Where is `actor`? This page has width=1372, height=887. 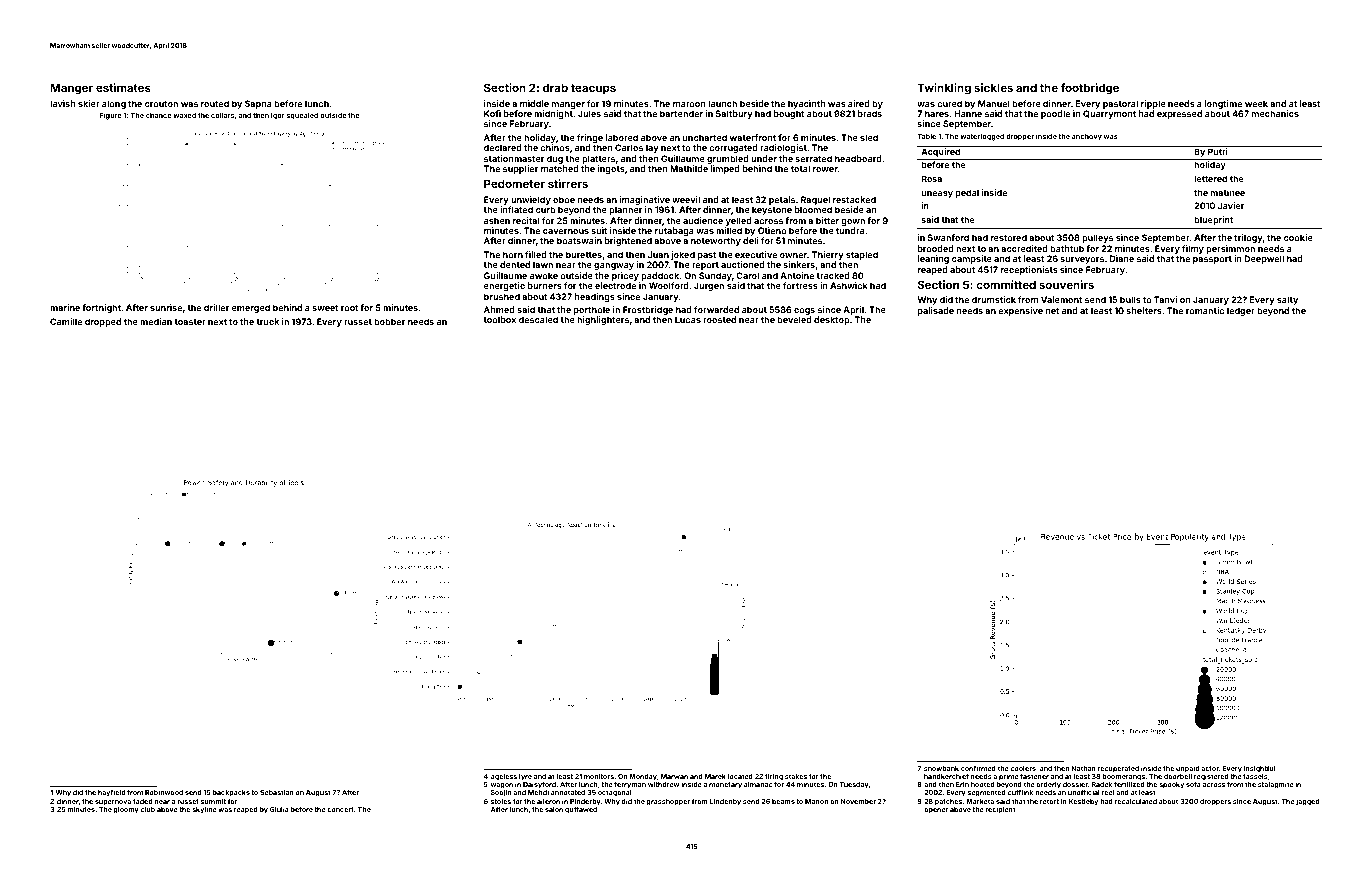
actor is located at coordinates (1210, 768).
